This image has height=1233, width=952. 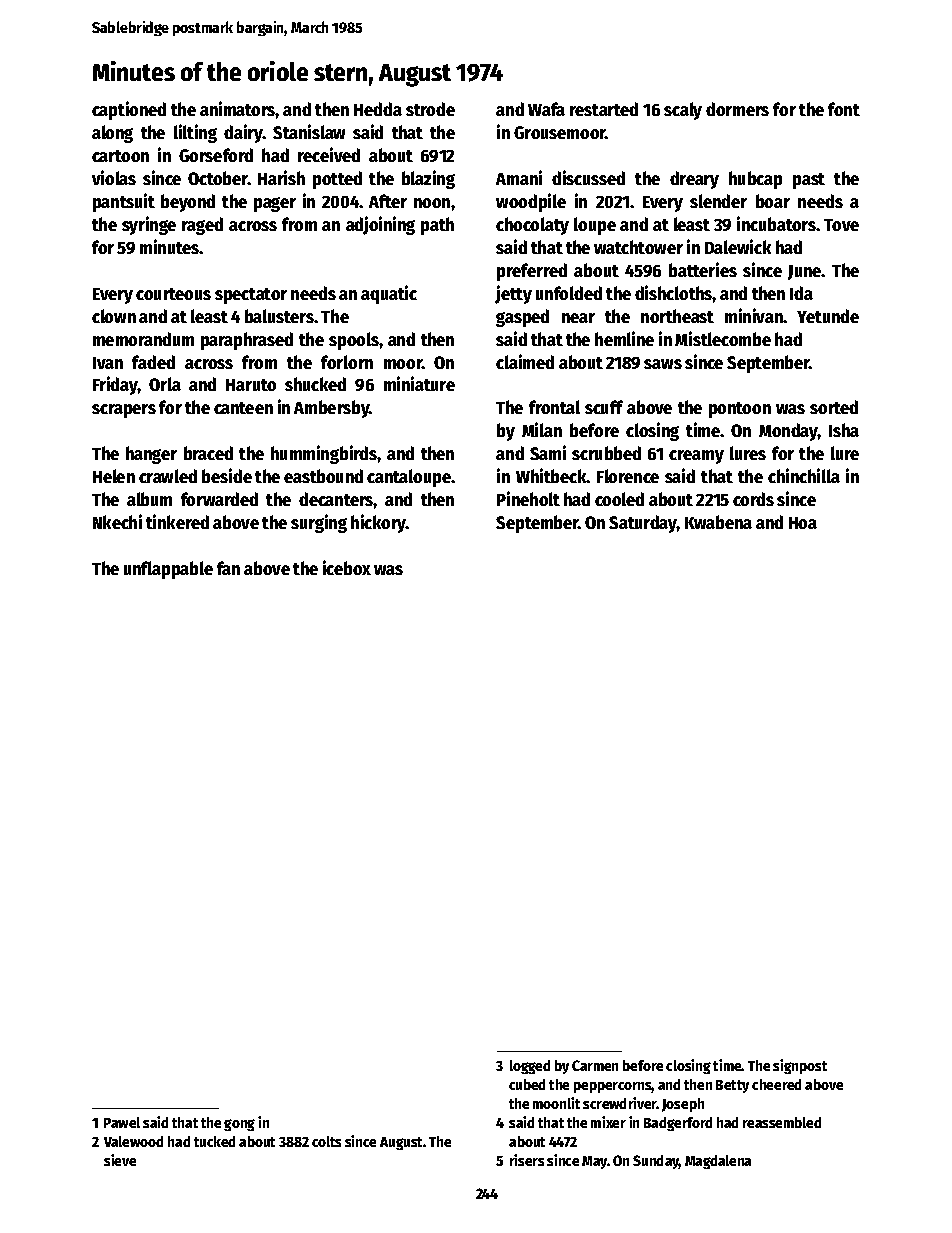 I want to click on logged, so click(x=530, y=1067).
